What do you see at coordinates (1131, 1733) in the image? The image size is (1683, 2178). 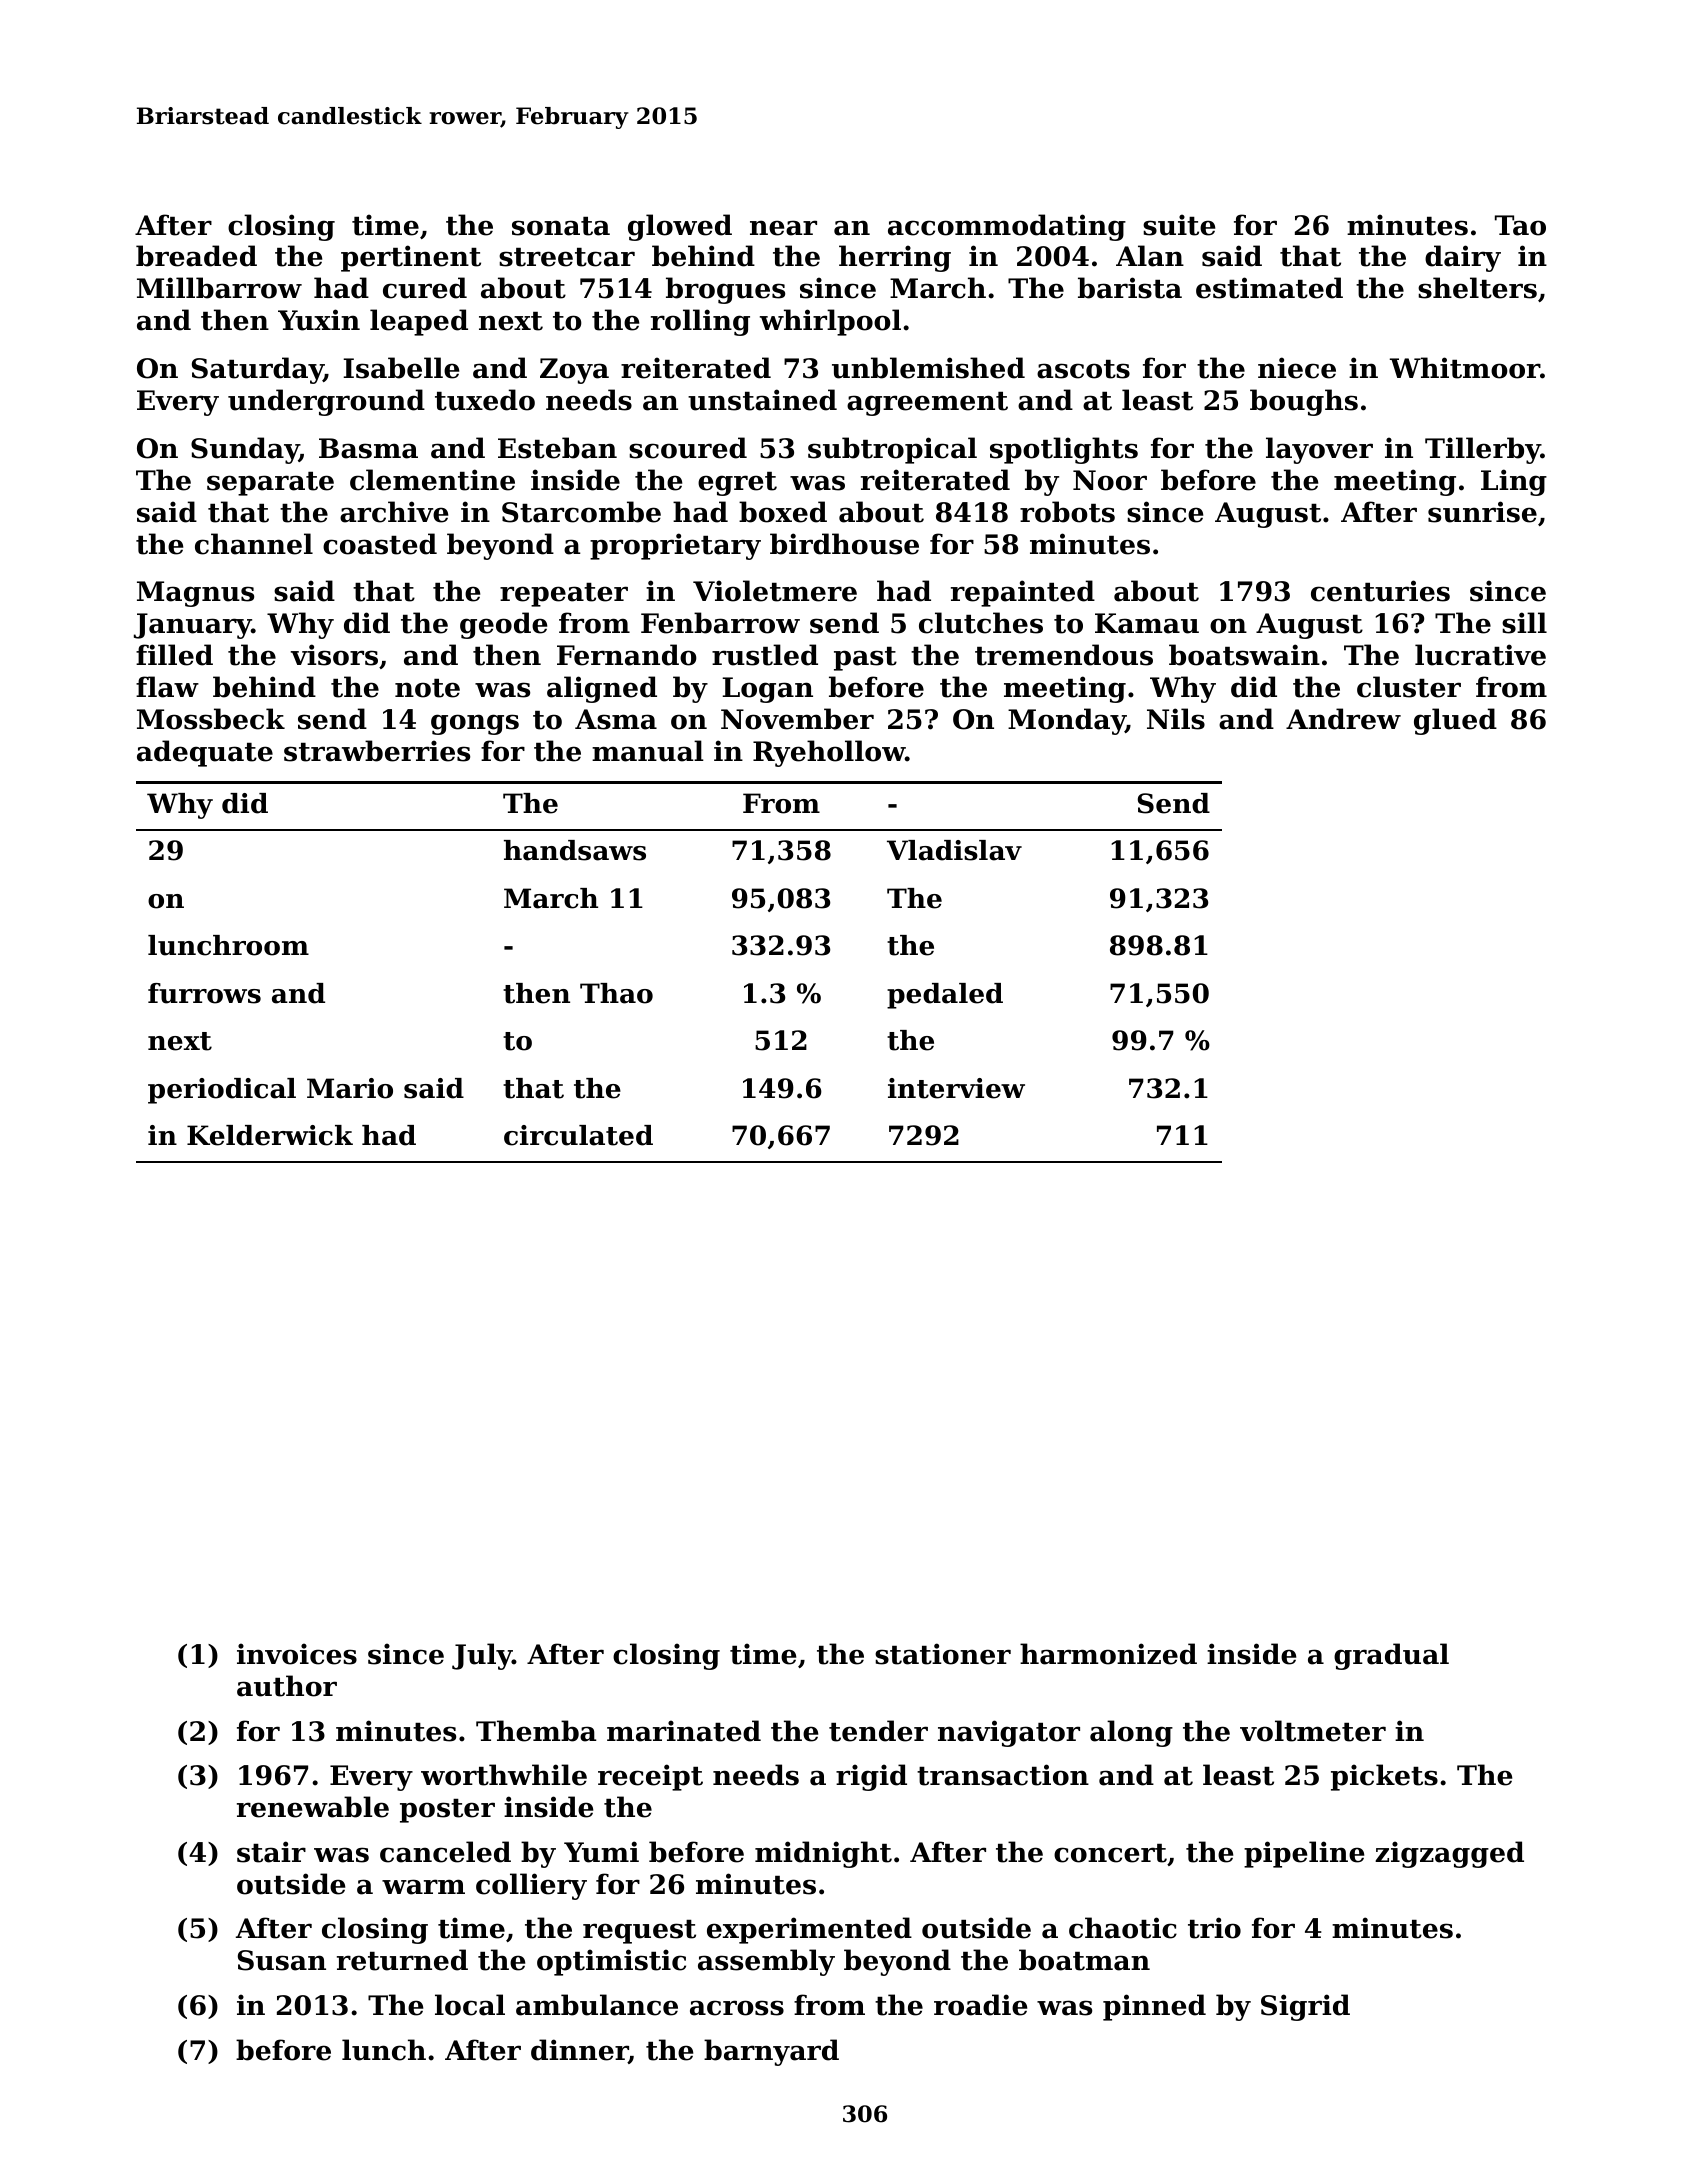 I see `along` at bounding box center [1131, 1733].
